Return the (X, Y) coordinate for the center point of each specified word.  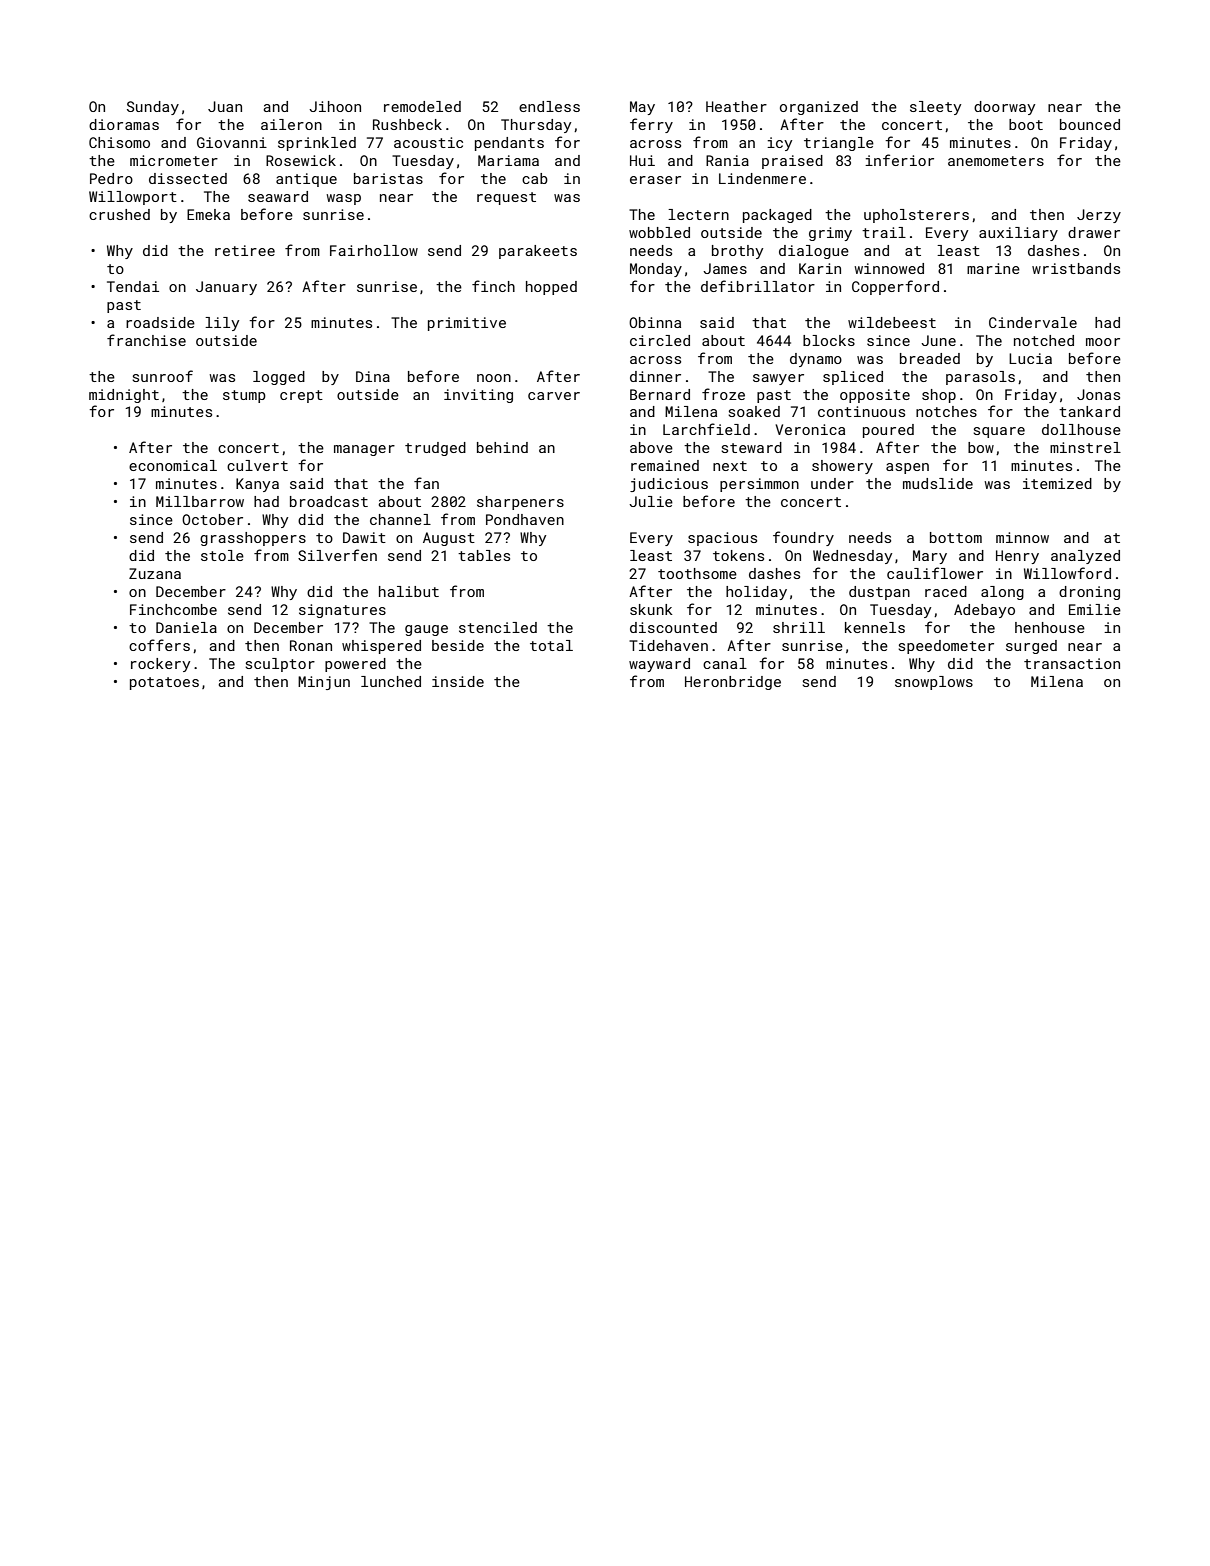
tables (484, 555)
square (999, 432)
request (506, 198)
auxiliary (1018, 234)
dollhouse (1081, 429)
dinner (655, 376)
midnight (124, 396)
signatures (342, 611)
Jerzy (1099, 216)
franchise (146, 340)
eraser (655, 180)
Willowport (133, 198)
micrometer (174, 160)
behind (502, 447)
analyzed (1085, 557)
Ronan (311, 645)
